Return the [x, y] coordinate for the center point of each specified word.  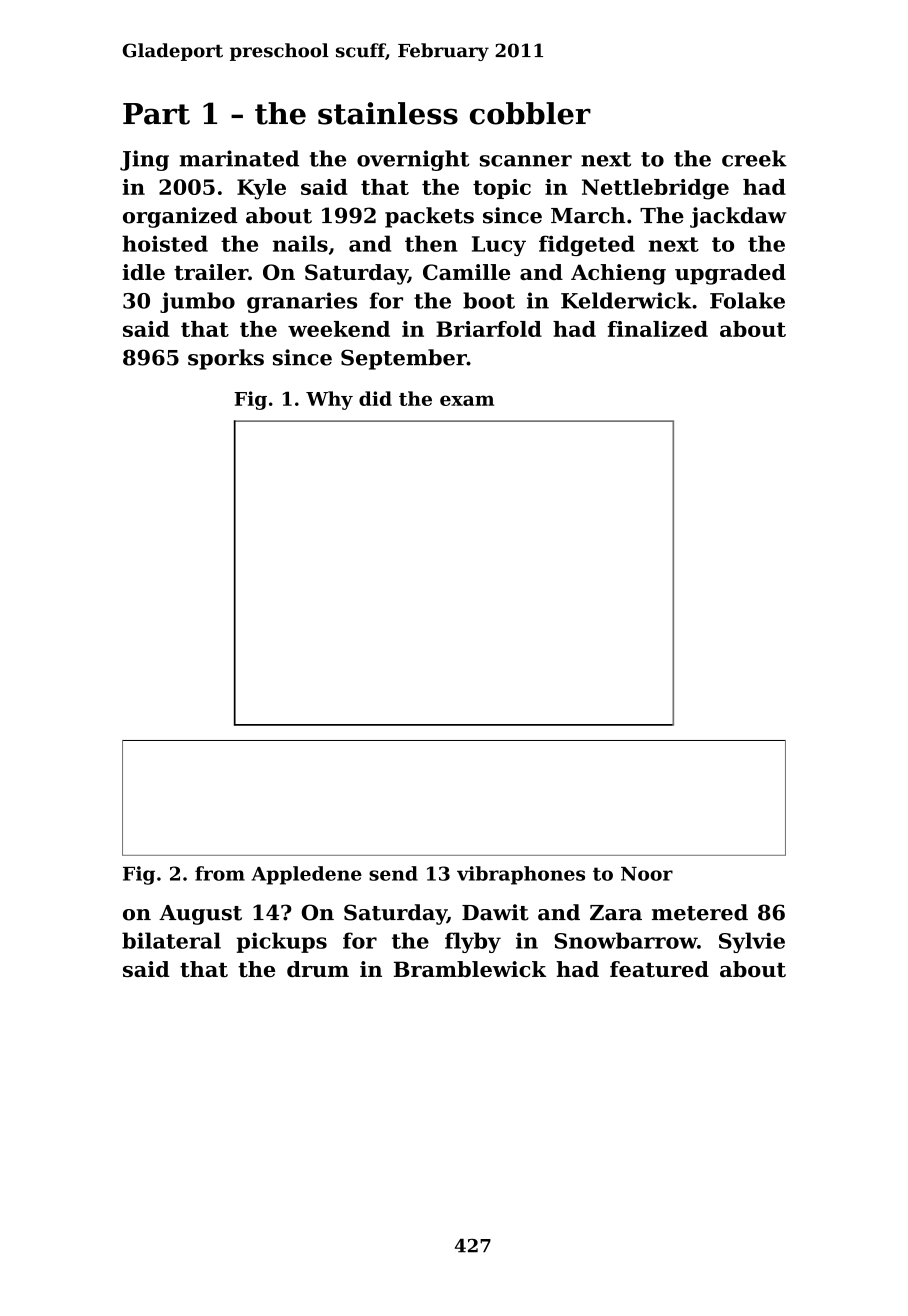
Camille [466, 272]
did [375, 398]
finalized [658, 329]
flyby [473, 942]
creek [754, 158]
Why [329, 400]
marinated [239, 158]
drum [318, 969]
